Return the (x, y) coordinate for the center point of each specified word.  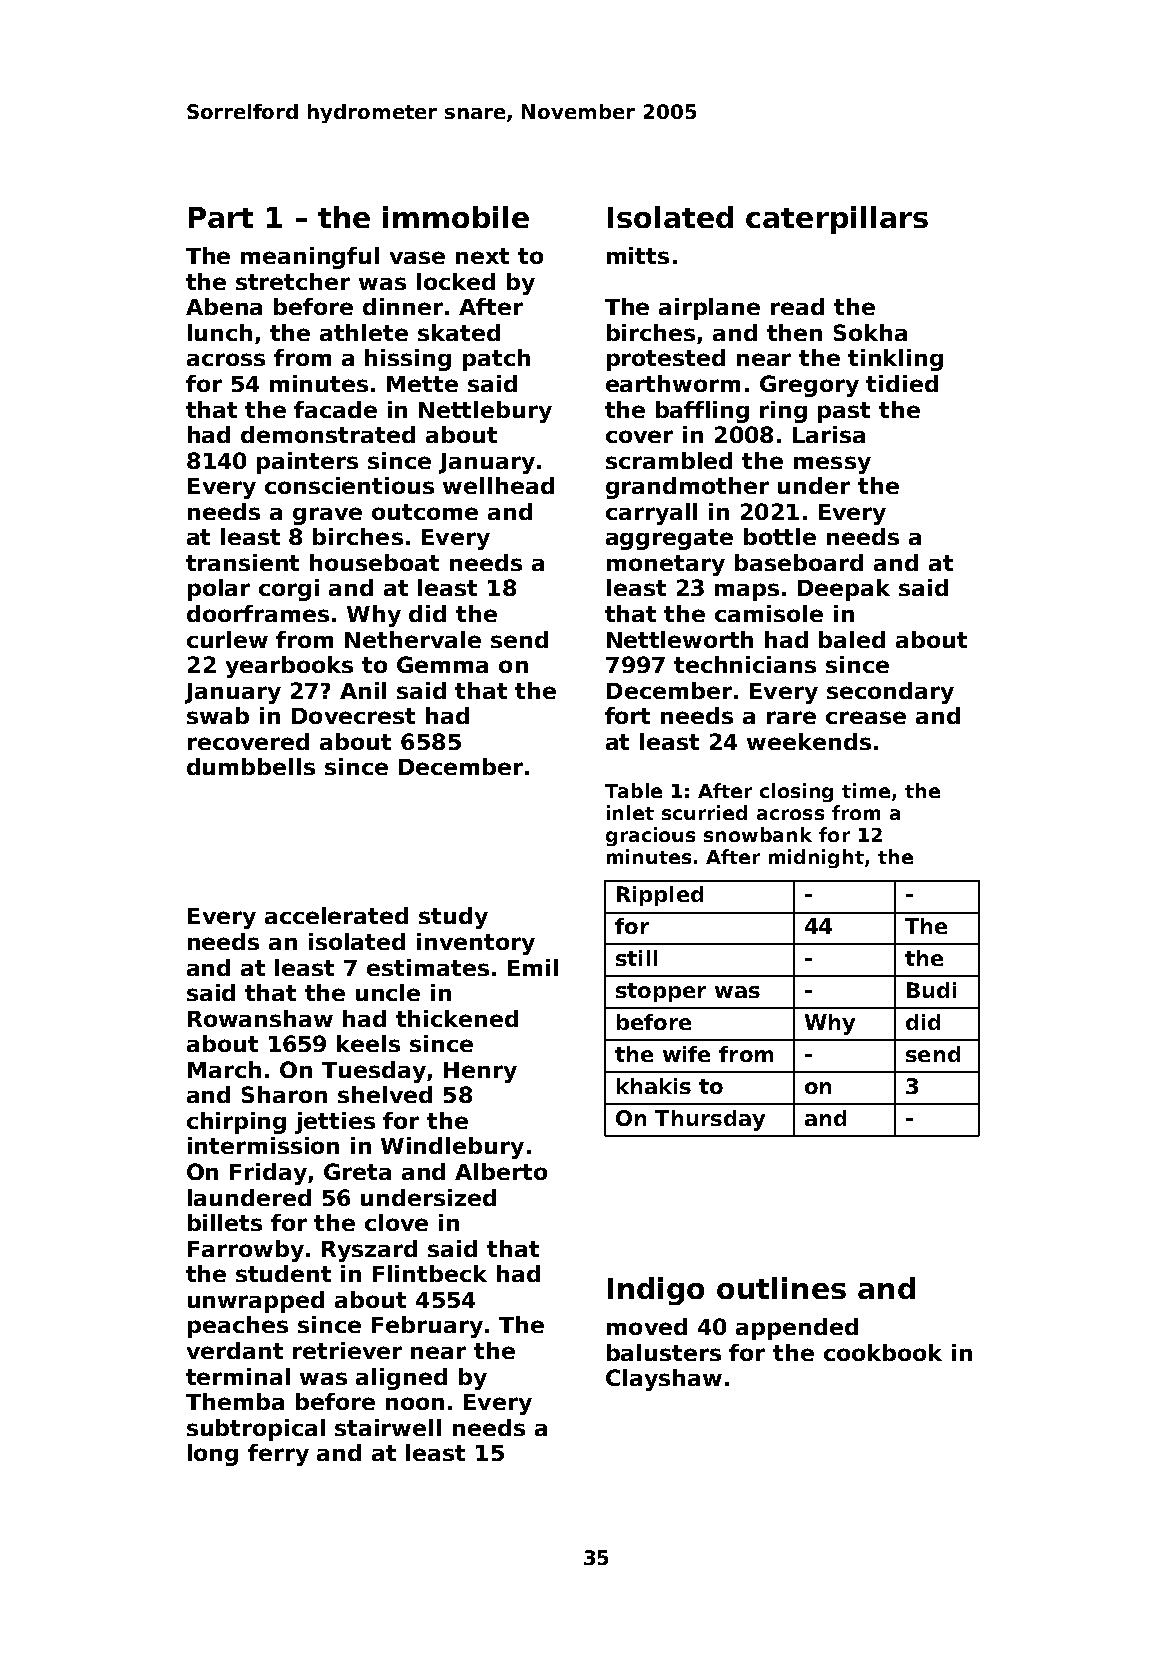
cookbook (883, 1352)
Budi (931, 990)
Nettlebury (485, 412)
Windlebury (452, 1148)
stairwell (388, 1427)
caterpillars (837, 220)
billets (225, 1222)
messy (832, 465)
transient (242, 562)
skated (459, 332)
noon (415, 1403)
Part (221, 217)
